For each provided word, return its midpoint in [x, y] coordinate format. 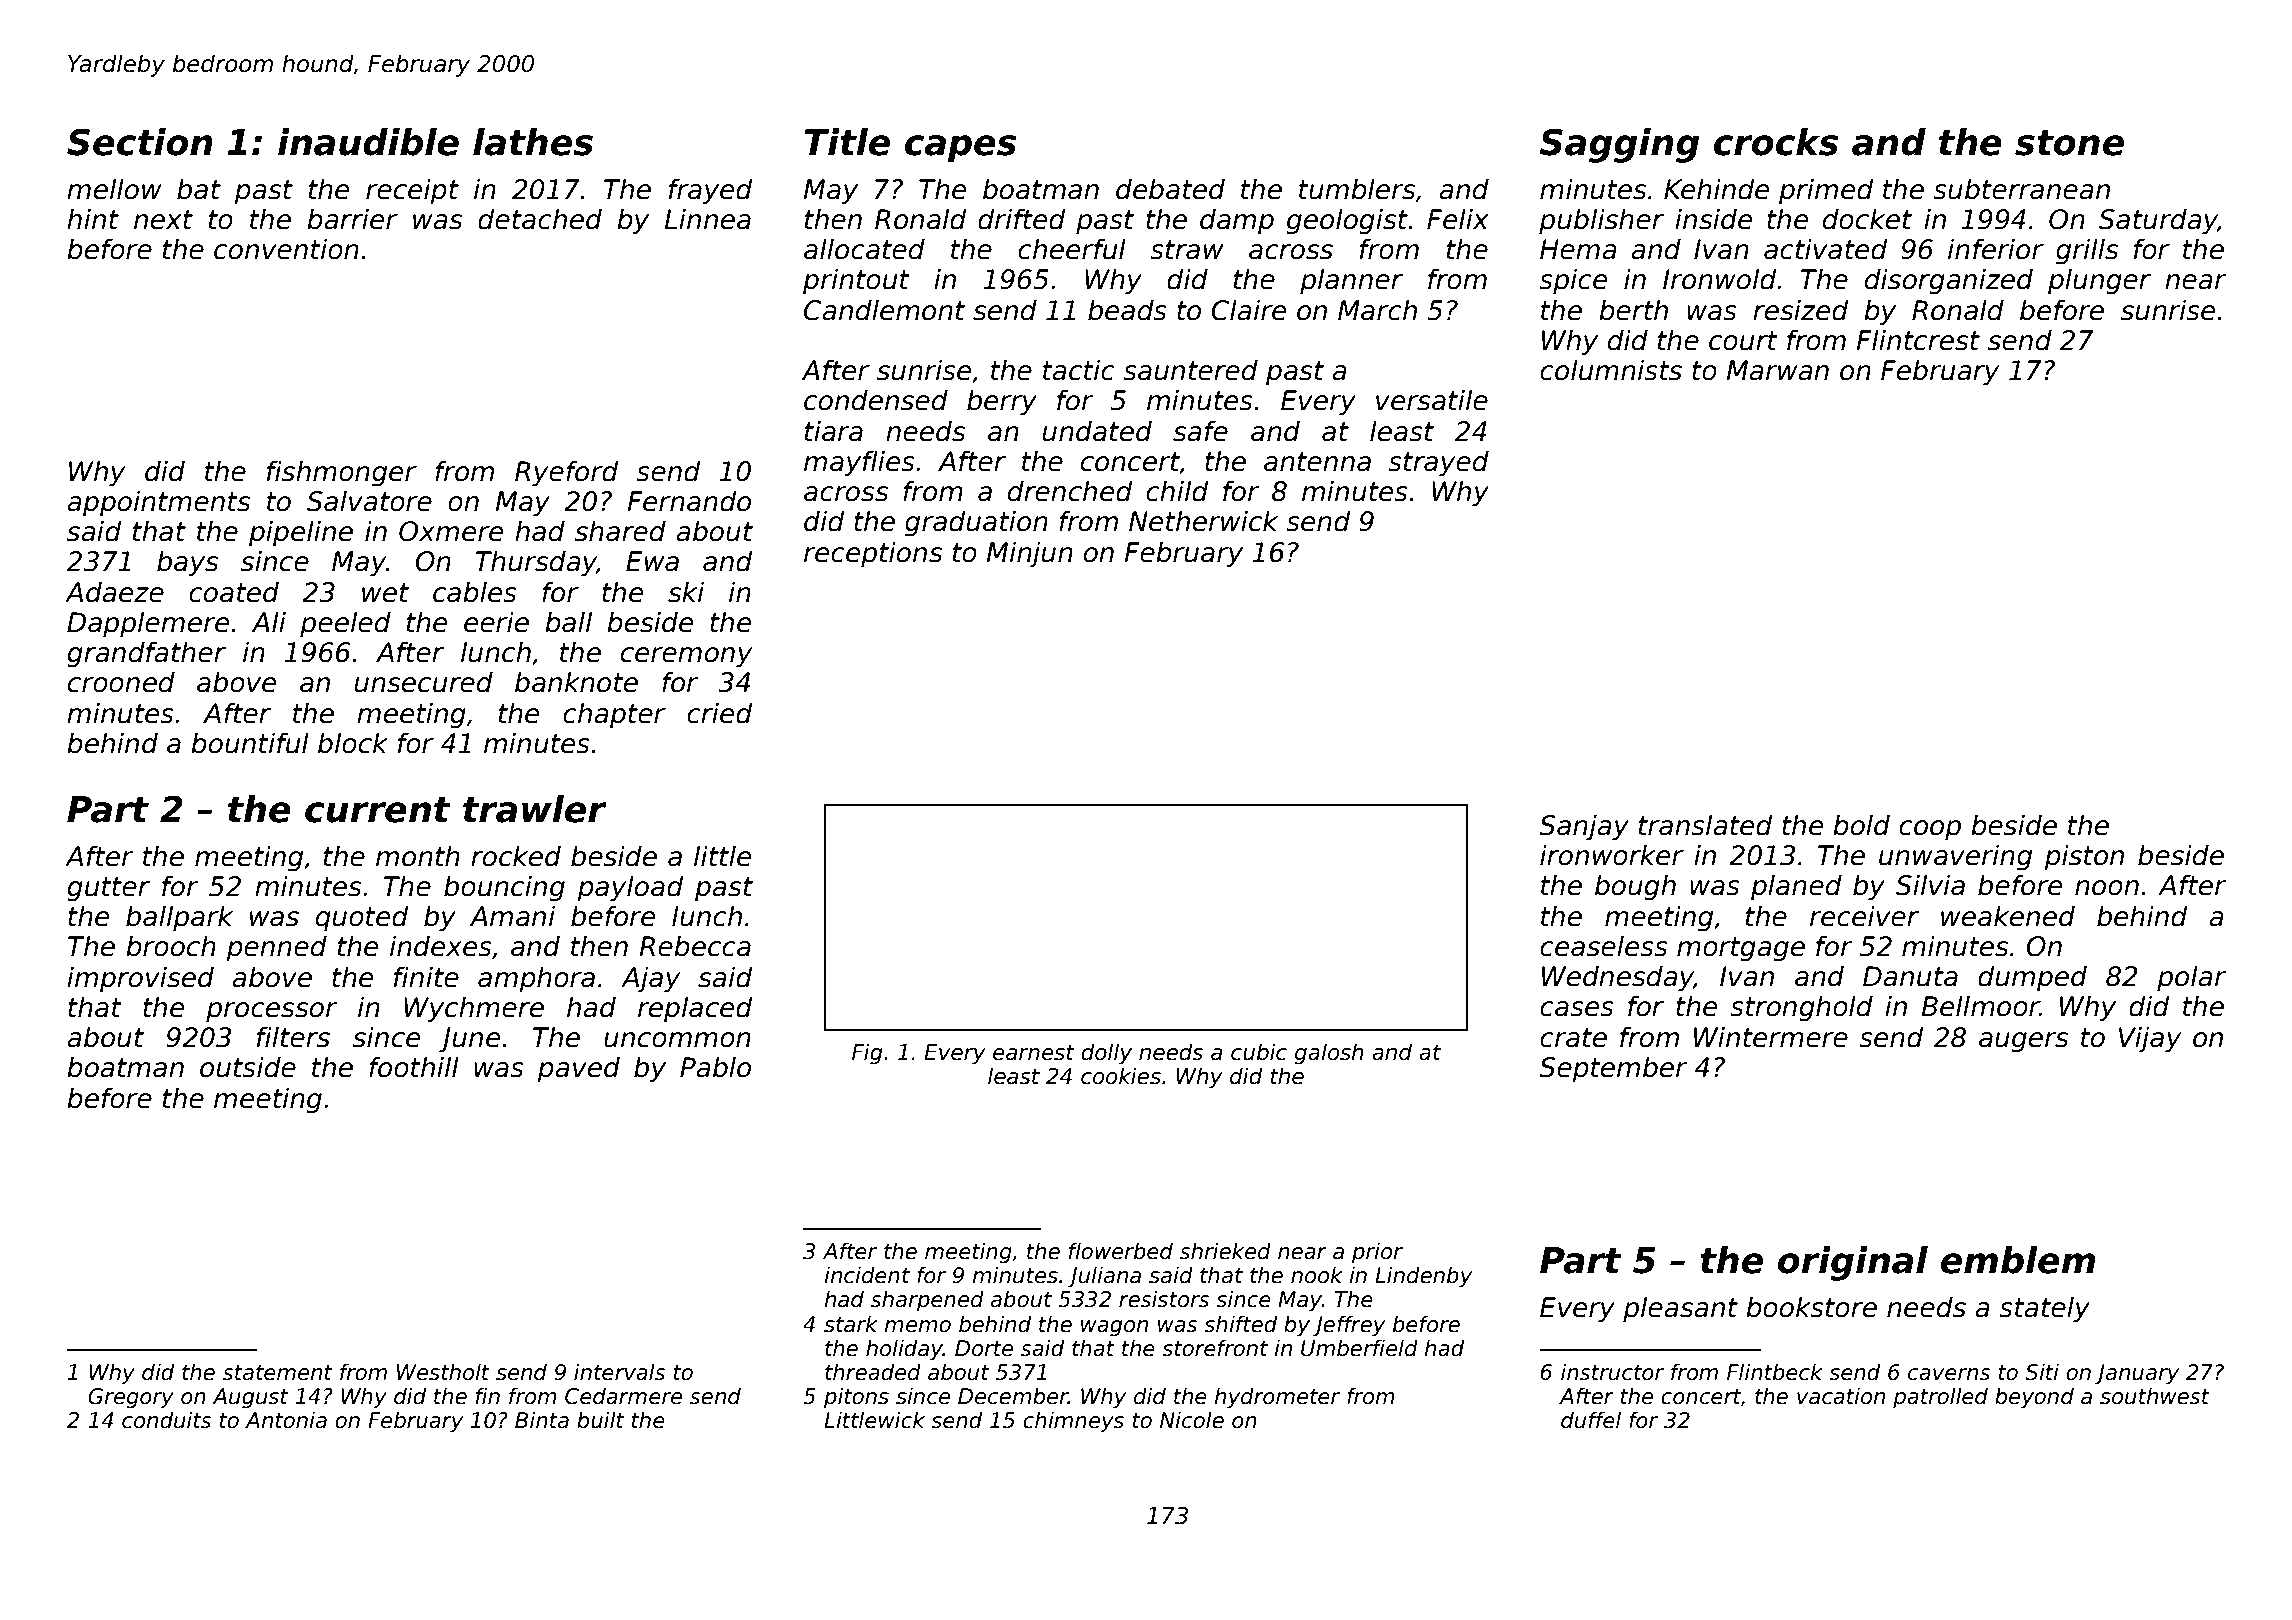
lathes [533, 142]
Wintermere [1771, 1037]
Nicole [1192, 1420]
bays [187, 563]
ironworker [1612, 855]
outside [248, 1067]
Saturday [2158, 221]
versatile [1432, 400]
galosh [1328, 1054]
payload [630, 888]
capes [961, 148]
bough [1635, 887]
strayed [1438, 463]
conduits [167, 1420]
